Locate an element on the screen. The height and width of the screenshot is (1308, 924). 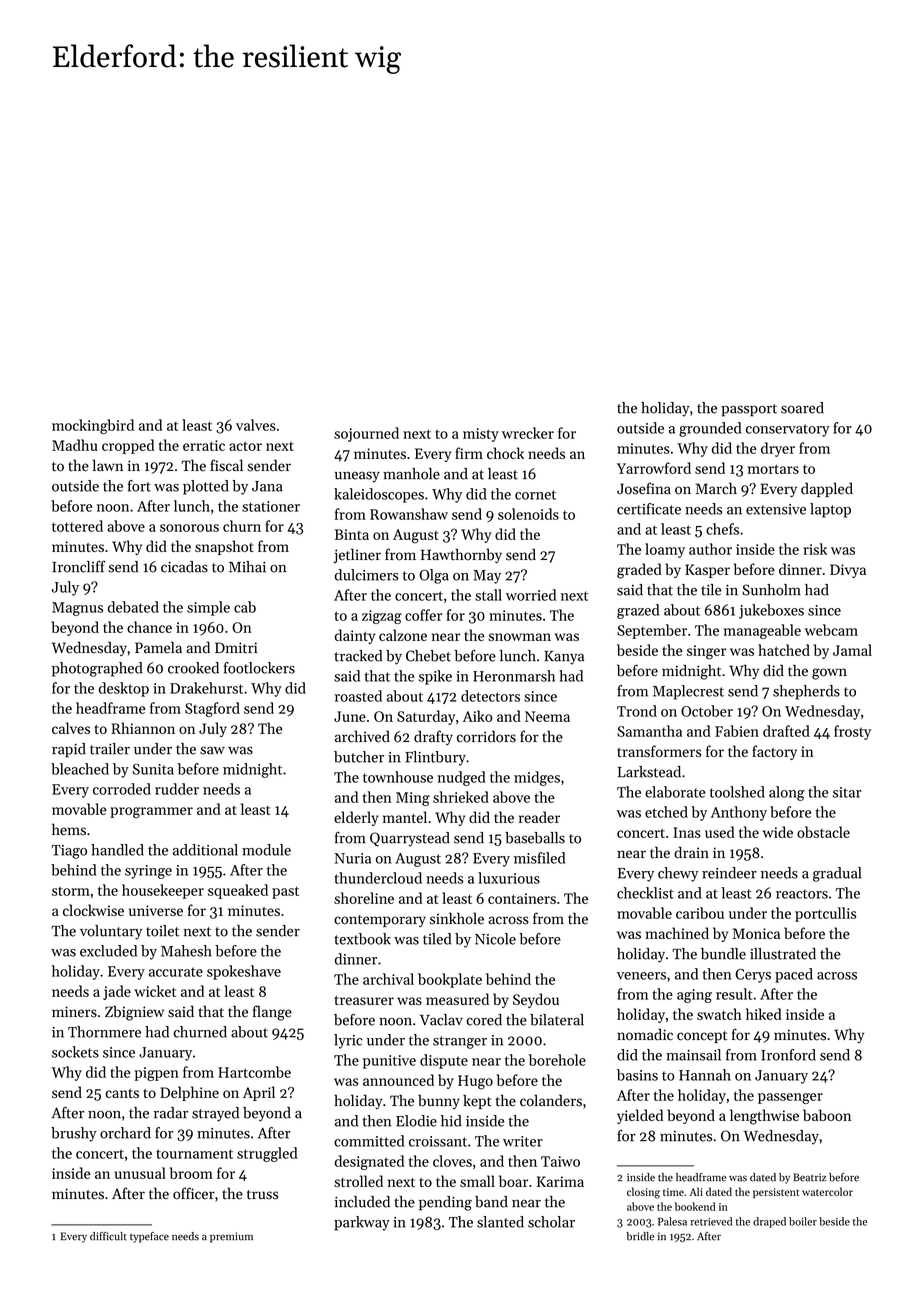
voluntary is located at coordinates (111, 932).
